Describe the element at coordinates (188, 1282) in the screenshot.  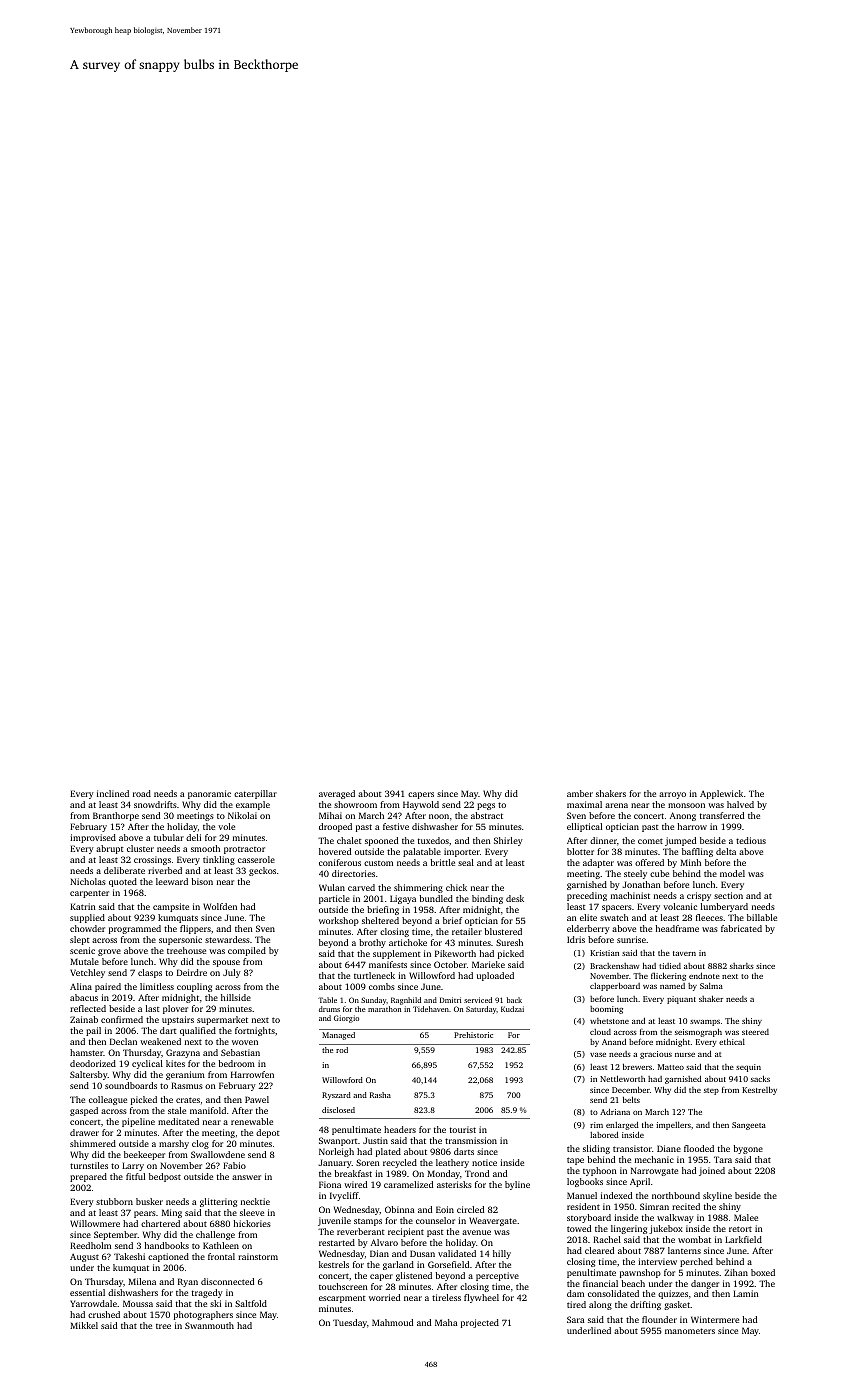
I see `Ryan` at that location.
